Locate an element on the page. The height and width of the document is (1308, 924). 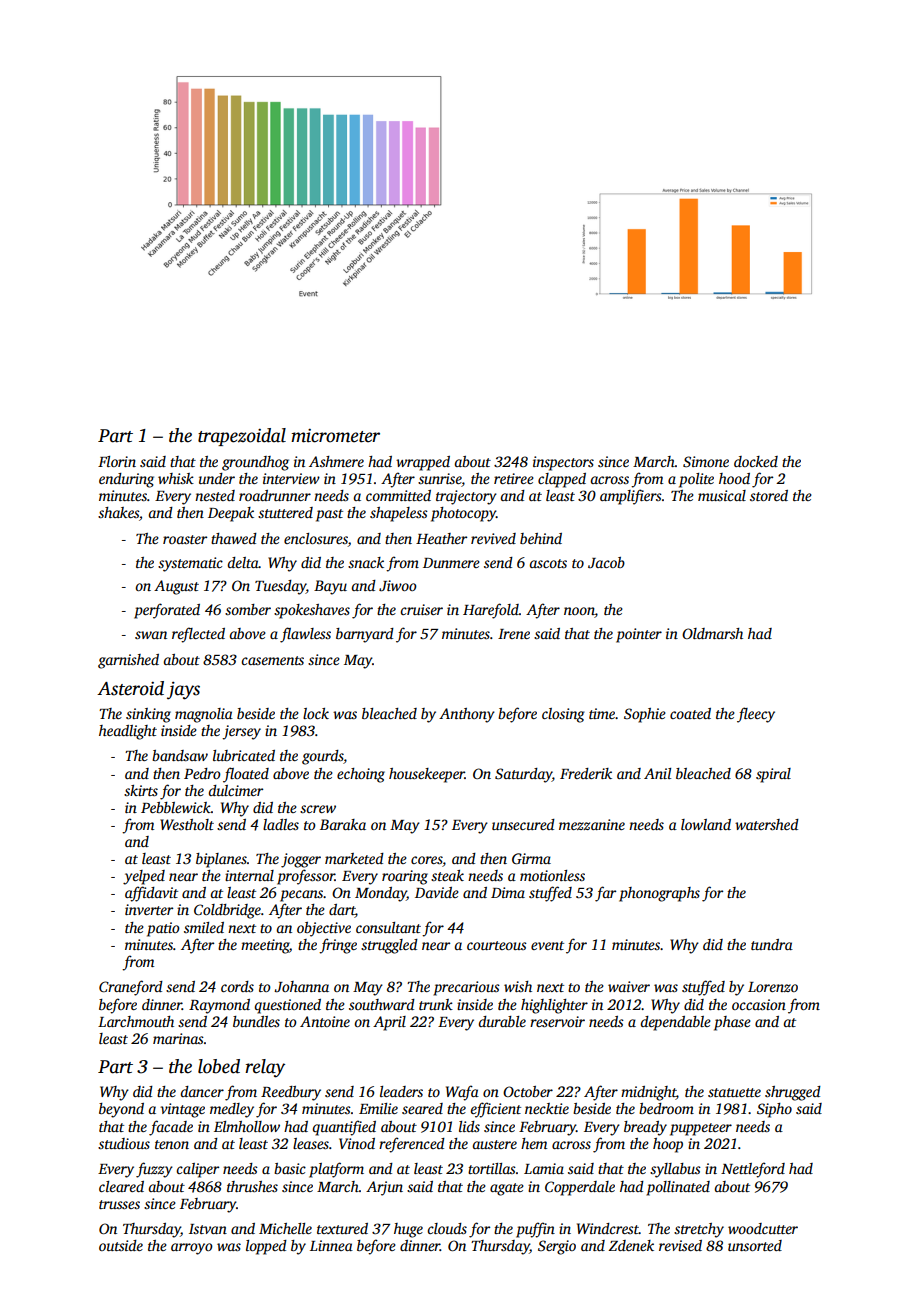
dependable is located at coordinates (675, 1023).
